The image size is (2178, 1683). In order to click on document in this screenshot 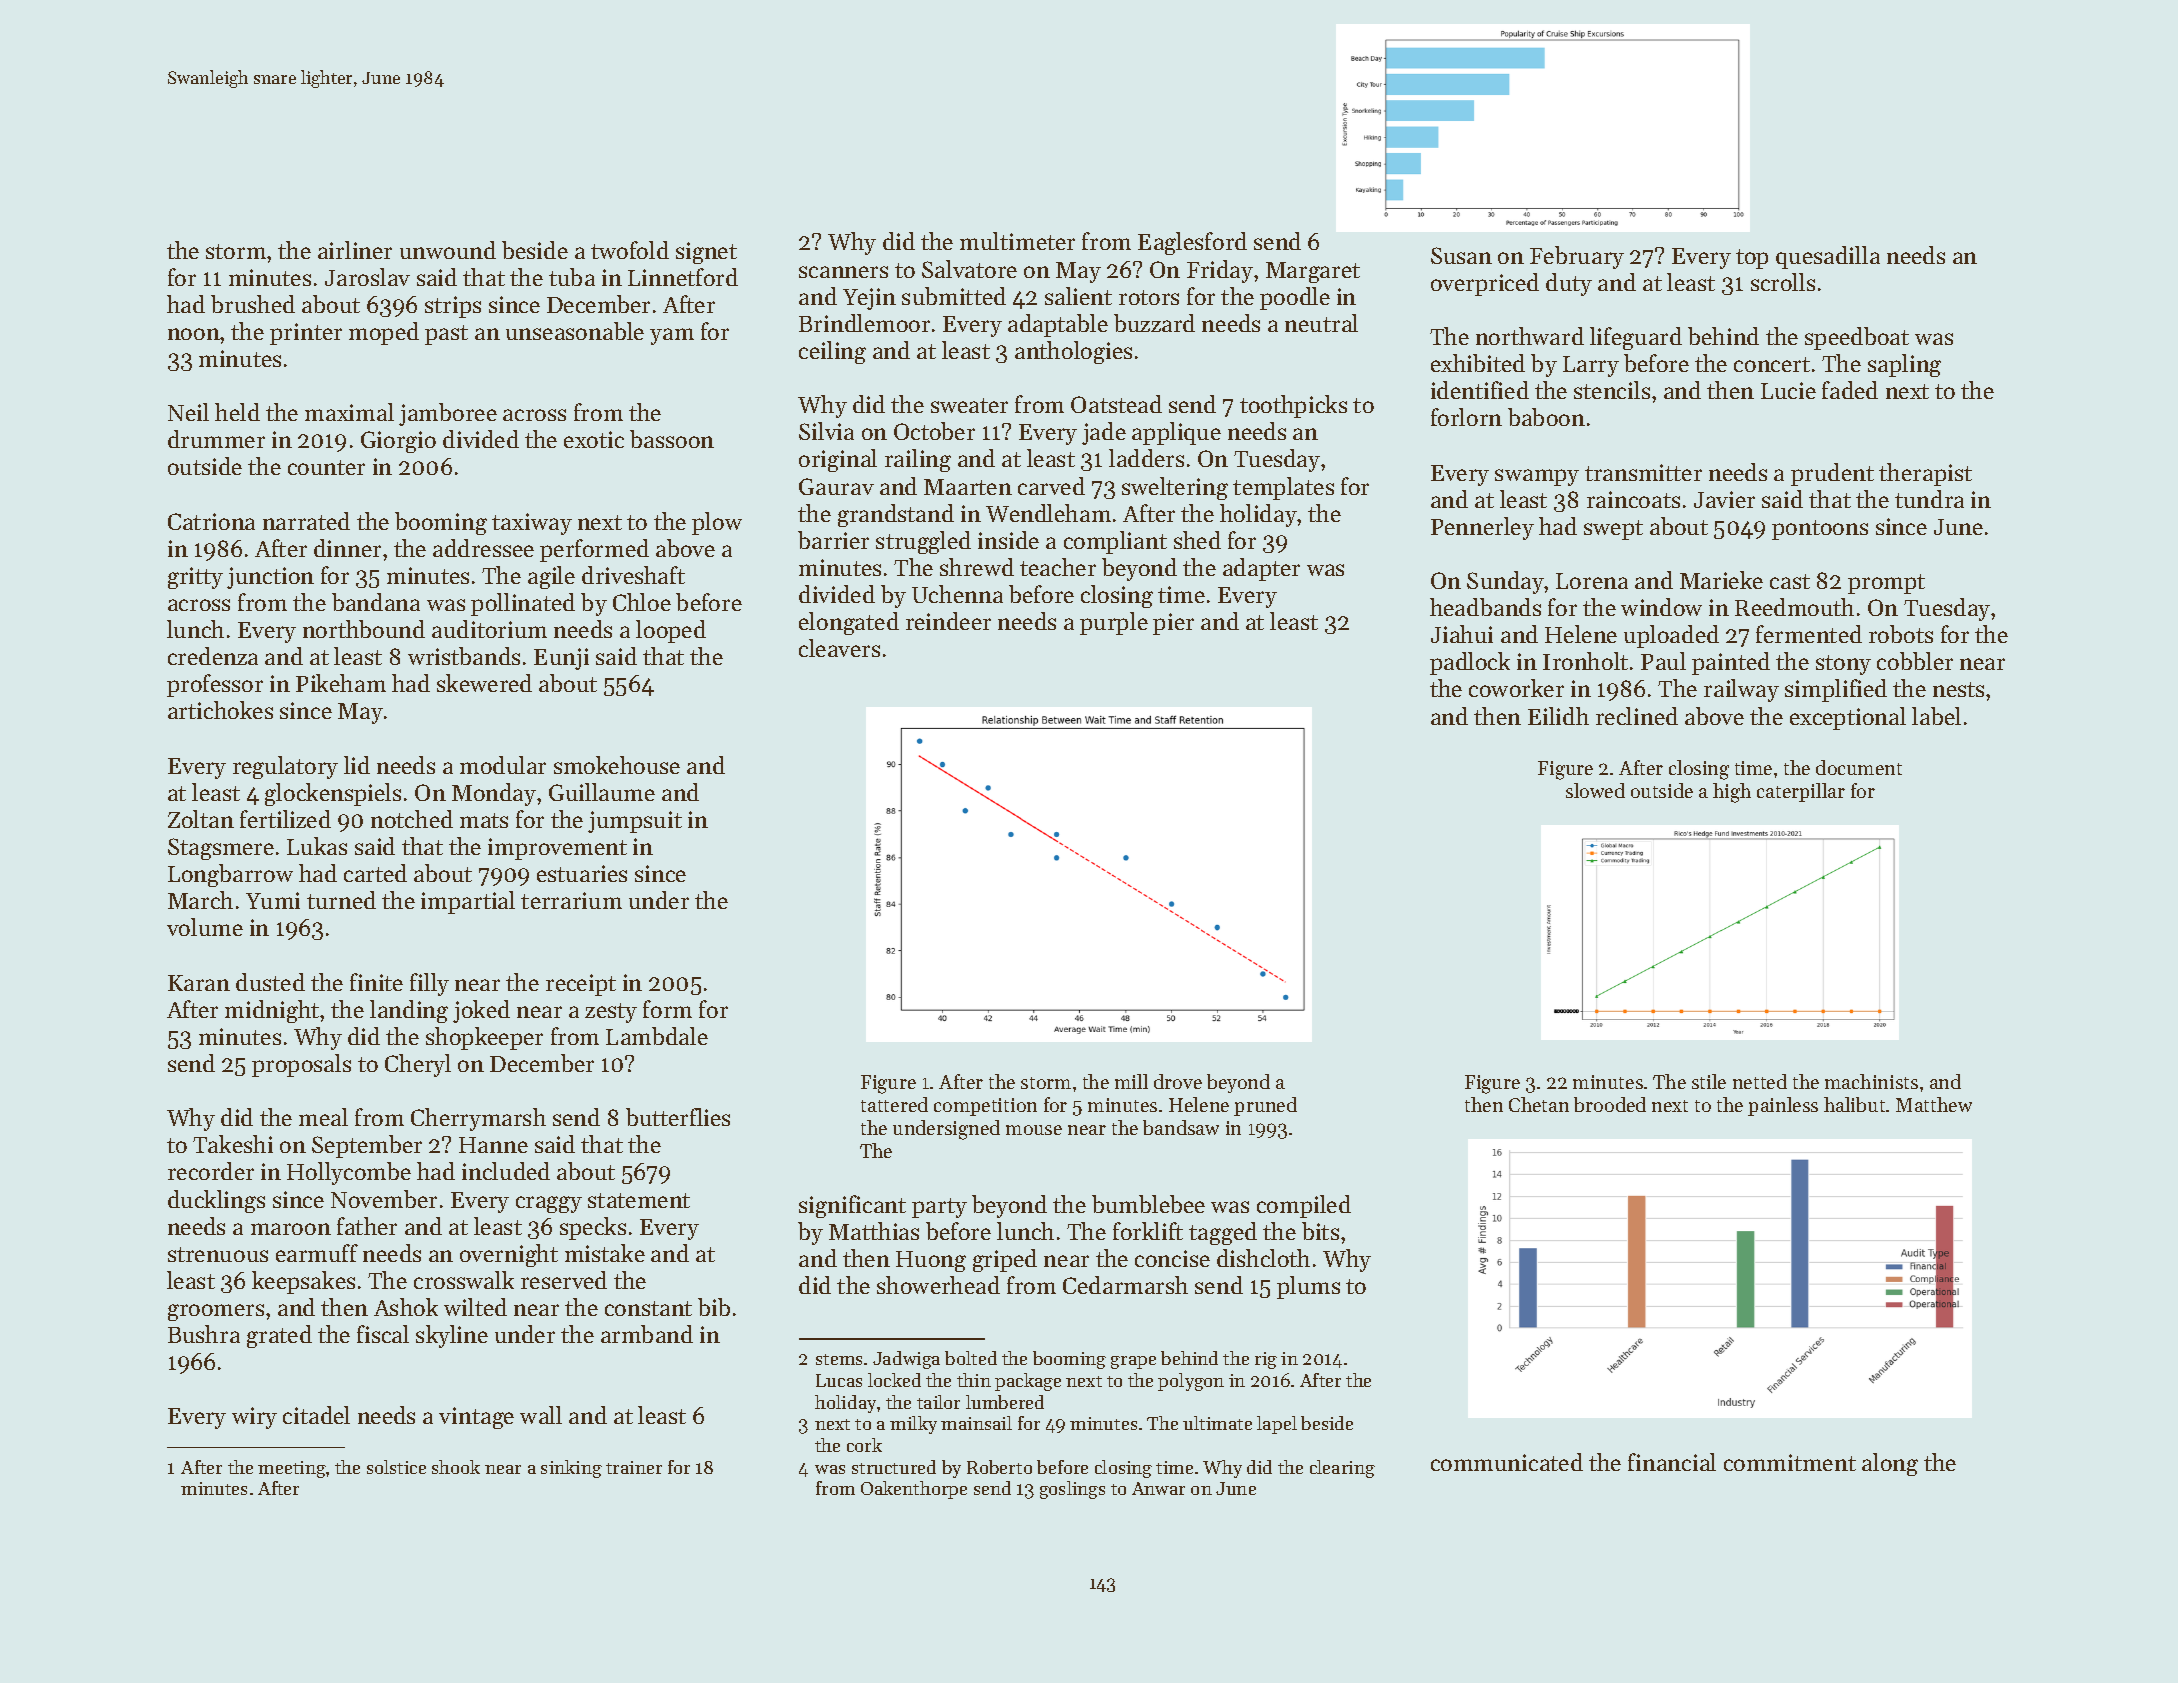, I will do `click(1859, 767)`.
